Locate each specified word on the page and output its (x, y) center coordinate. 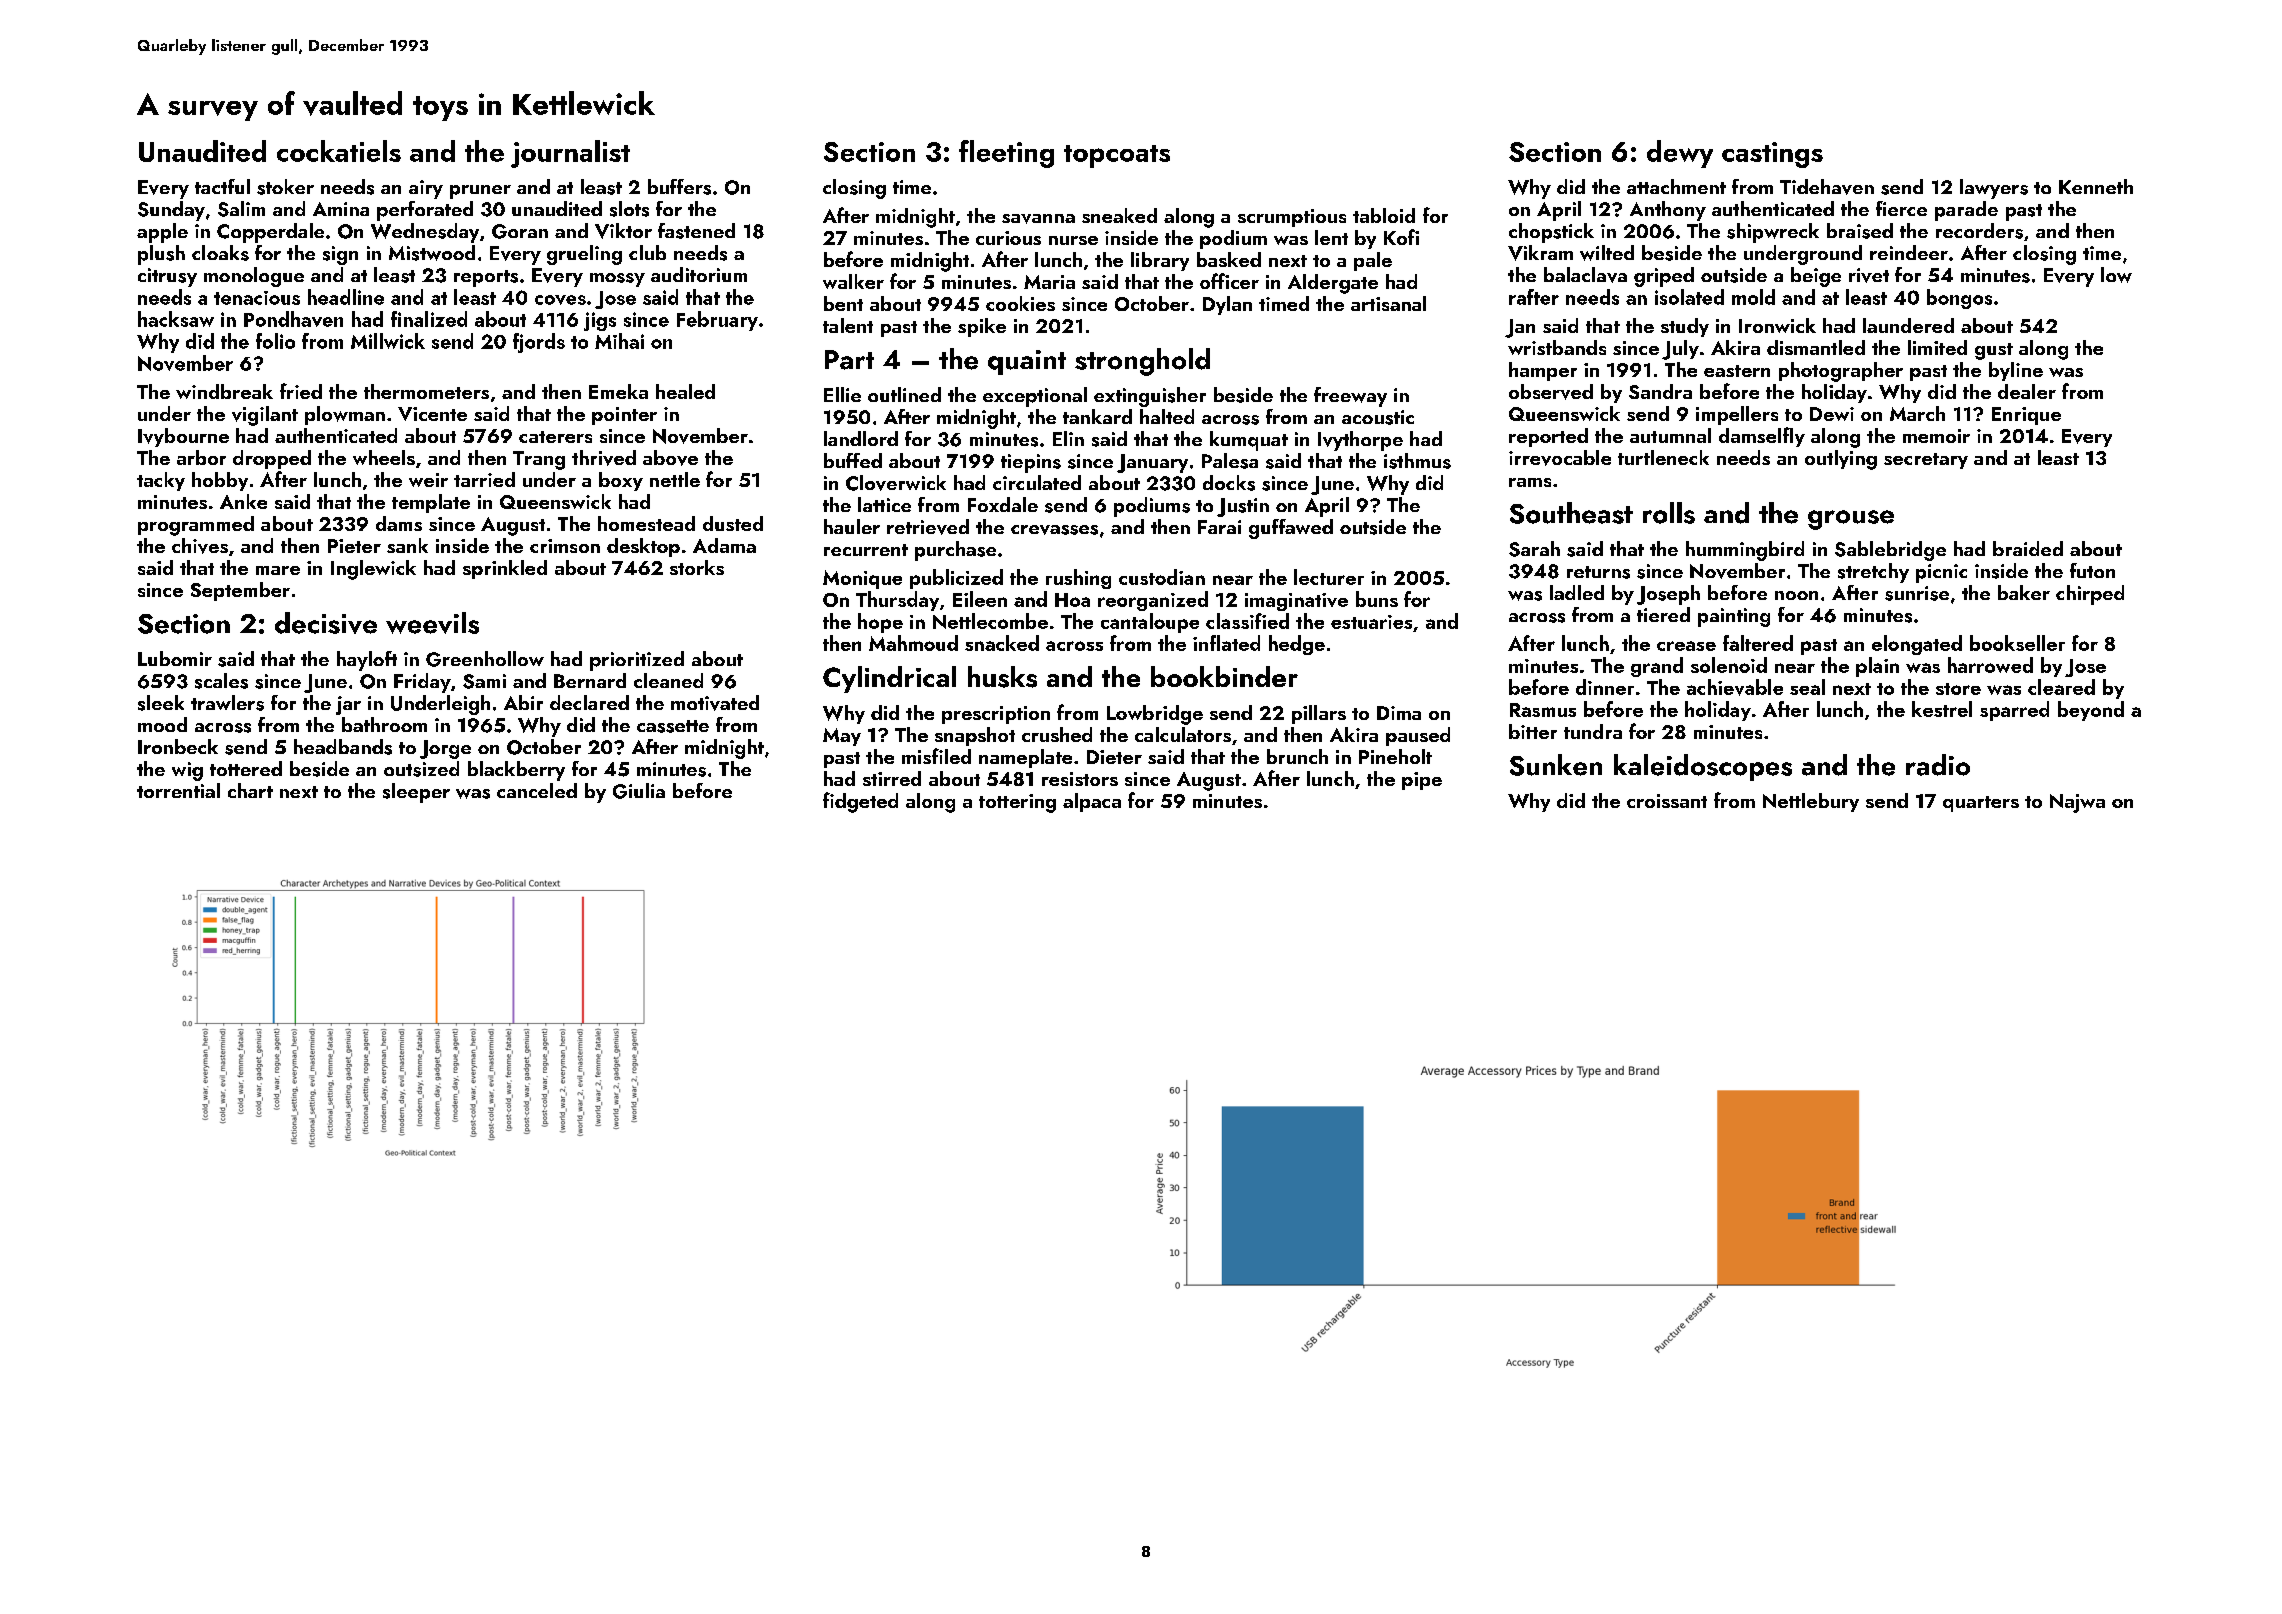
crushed (1057, 734)
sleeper (416, 793)
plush (161, 255)
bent (843, 303)
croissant (1667, 801)
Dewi (1832, 414)
